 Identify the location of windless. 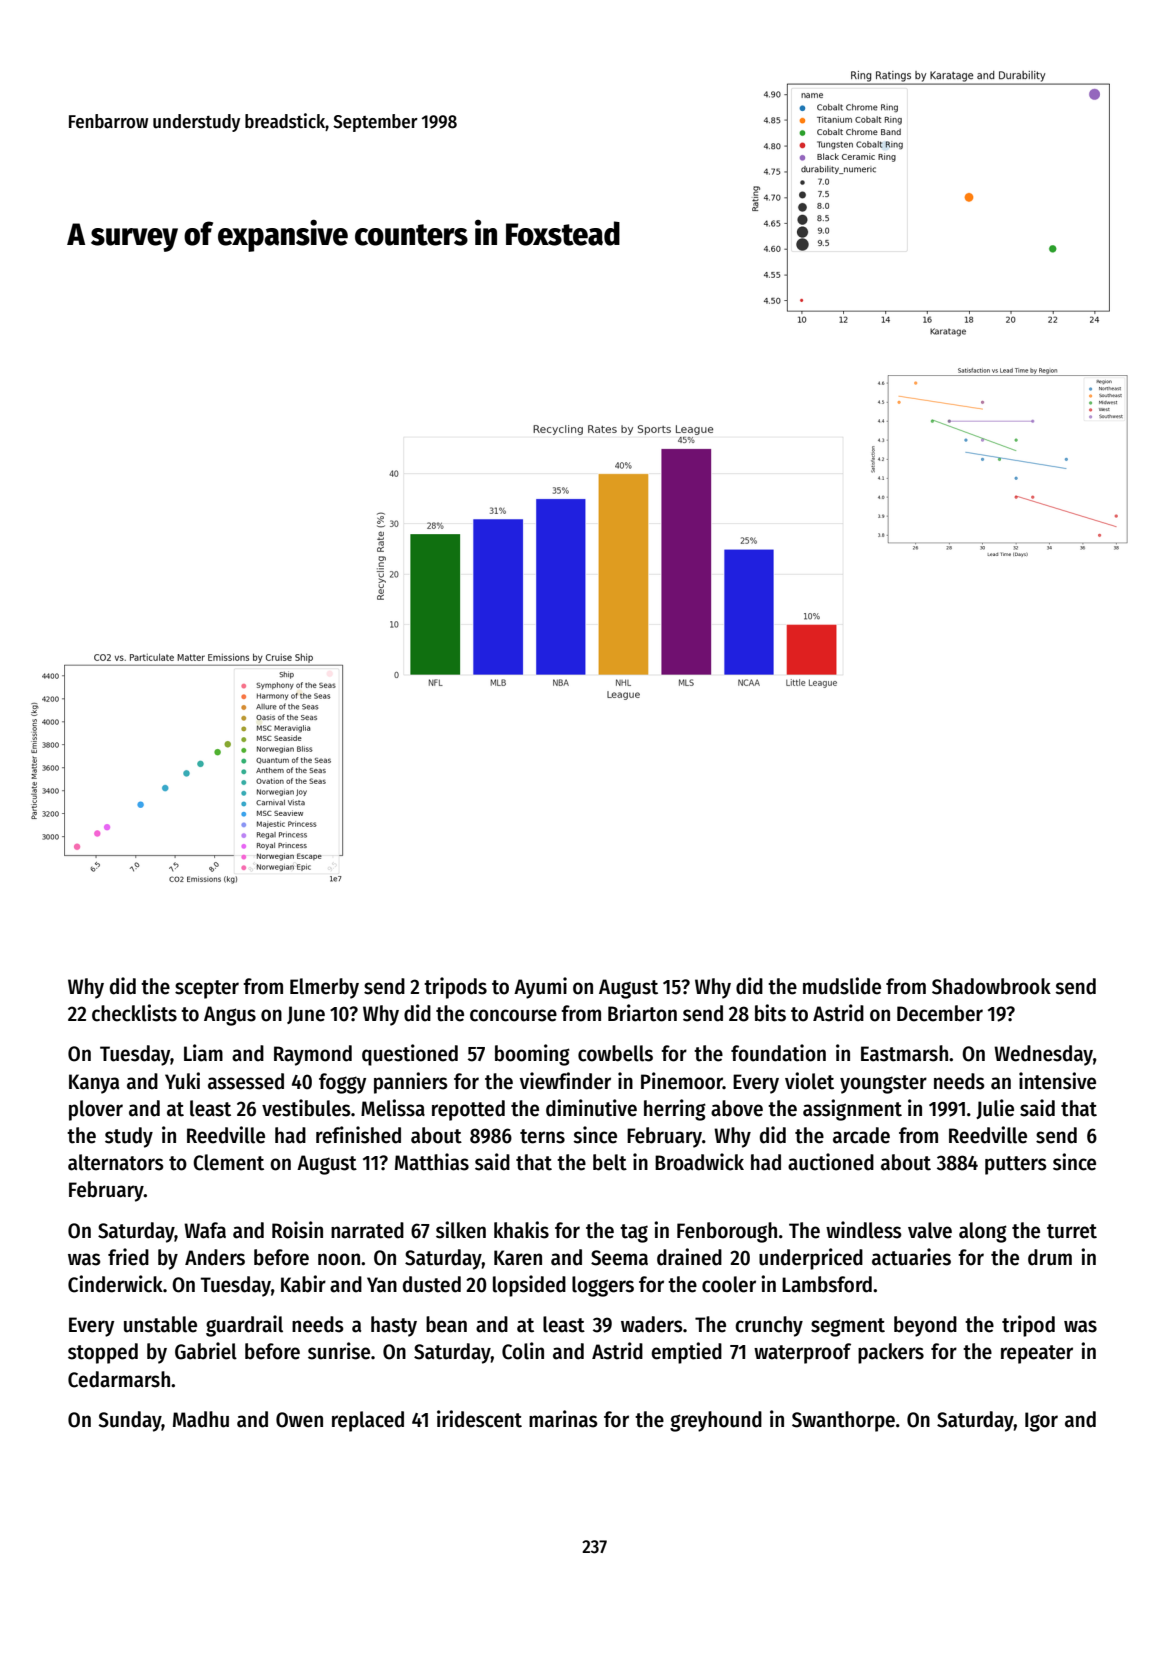
(864, 1230).
